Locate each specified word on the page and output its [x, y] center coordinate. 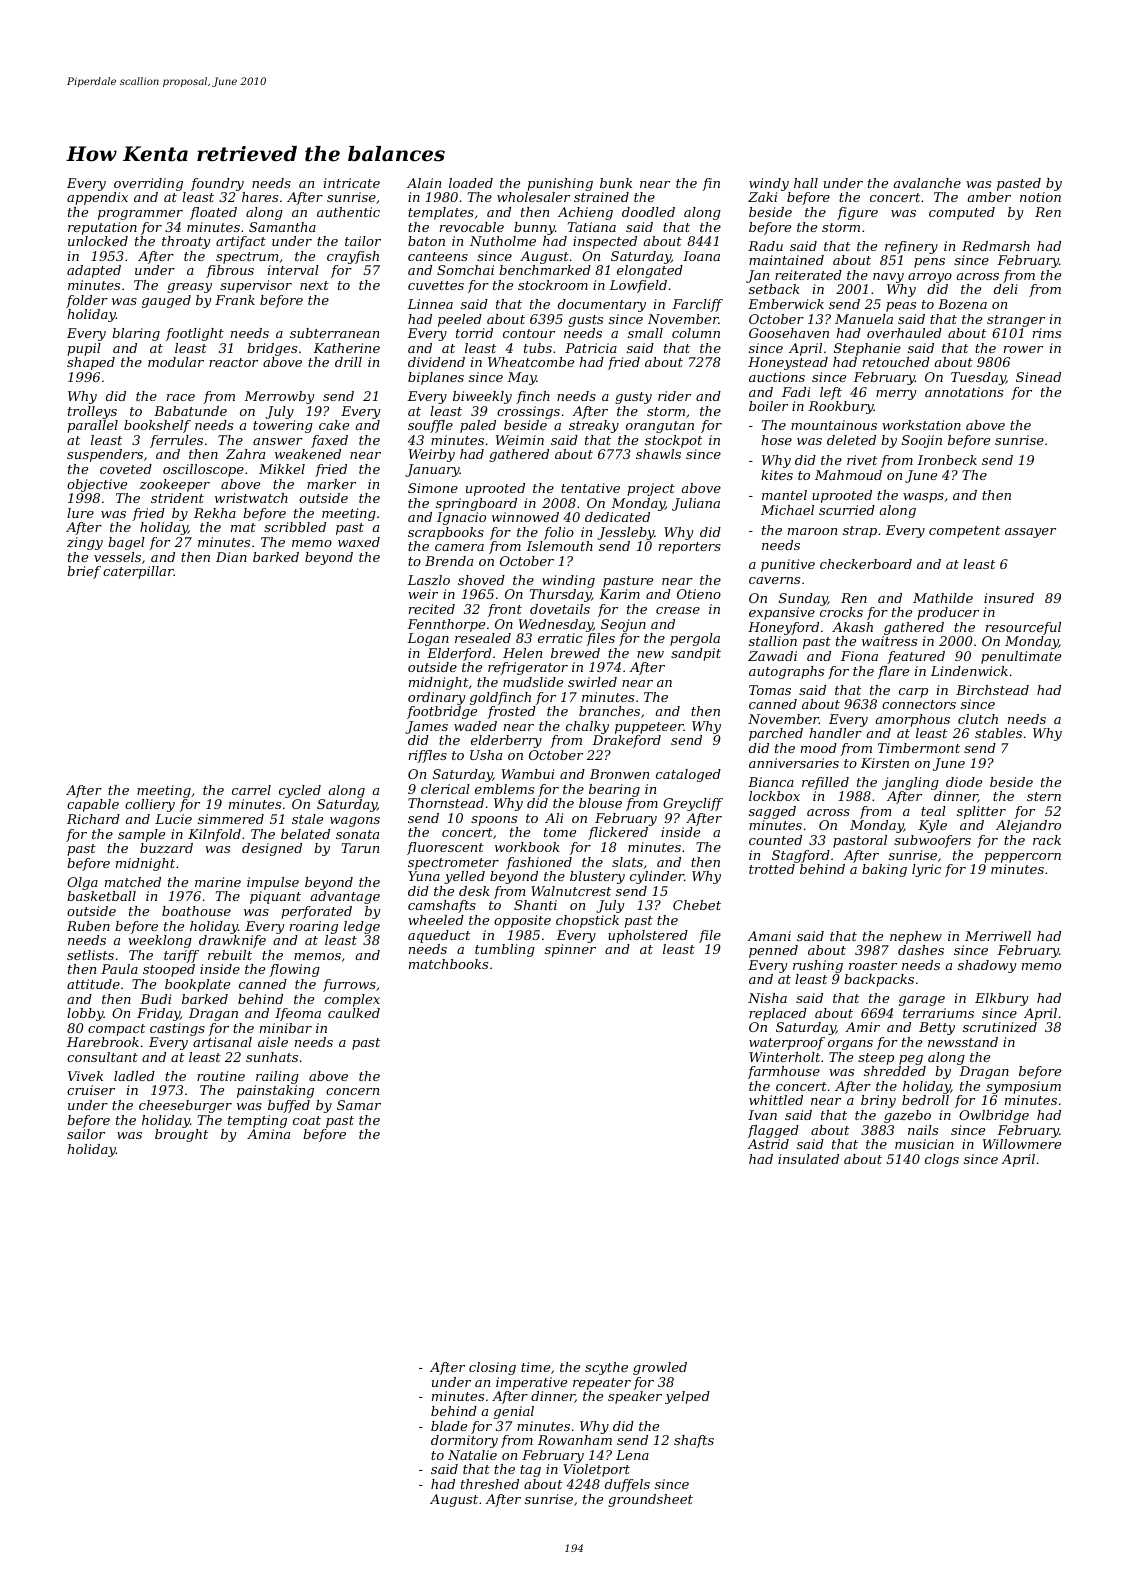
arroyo [930, 278]
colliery [150, 805]
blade [449, 1426]
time [535, 1367]
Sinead [1038, 377]
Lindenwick [969, 671]
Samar [359, 1105]
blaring [136, 334]
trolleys [92, 412]
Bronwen [619, 774]
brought [181, 1135]
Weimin [520, 440]
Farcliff [697, 305]
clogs [942, 1160]
